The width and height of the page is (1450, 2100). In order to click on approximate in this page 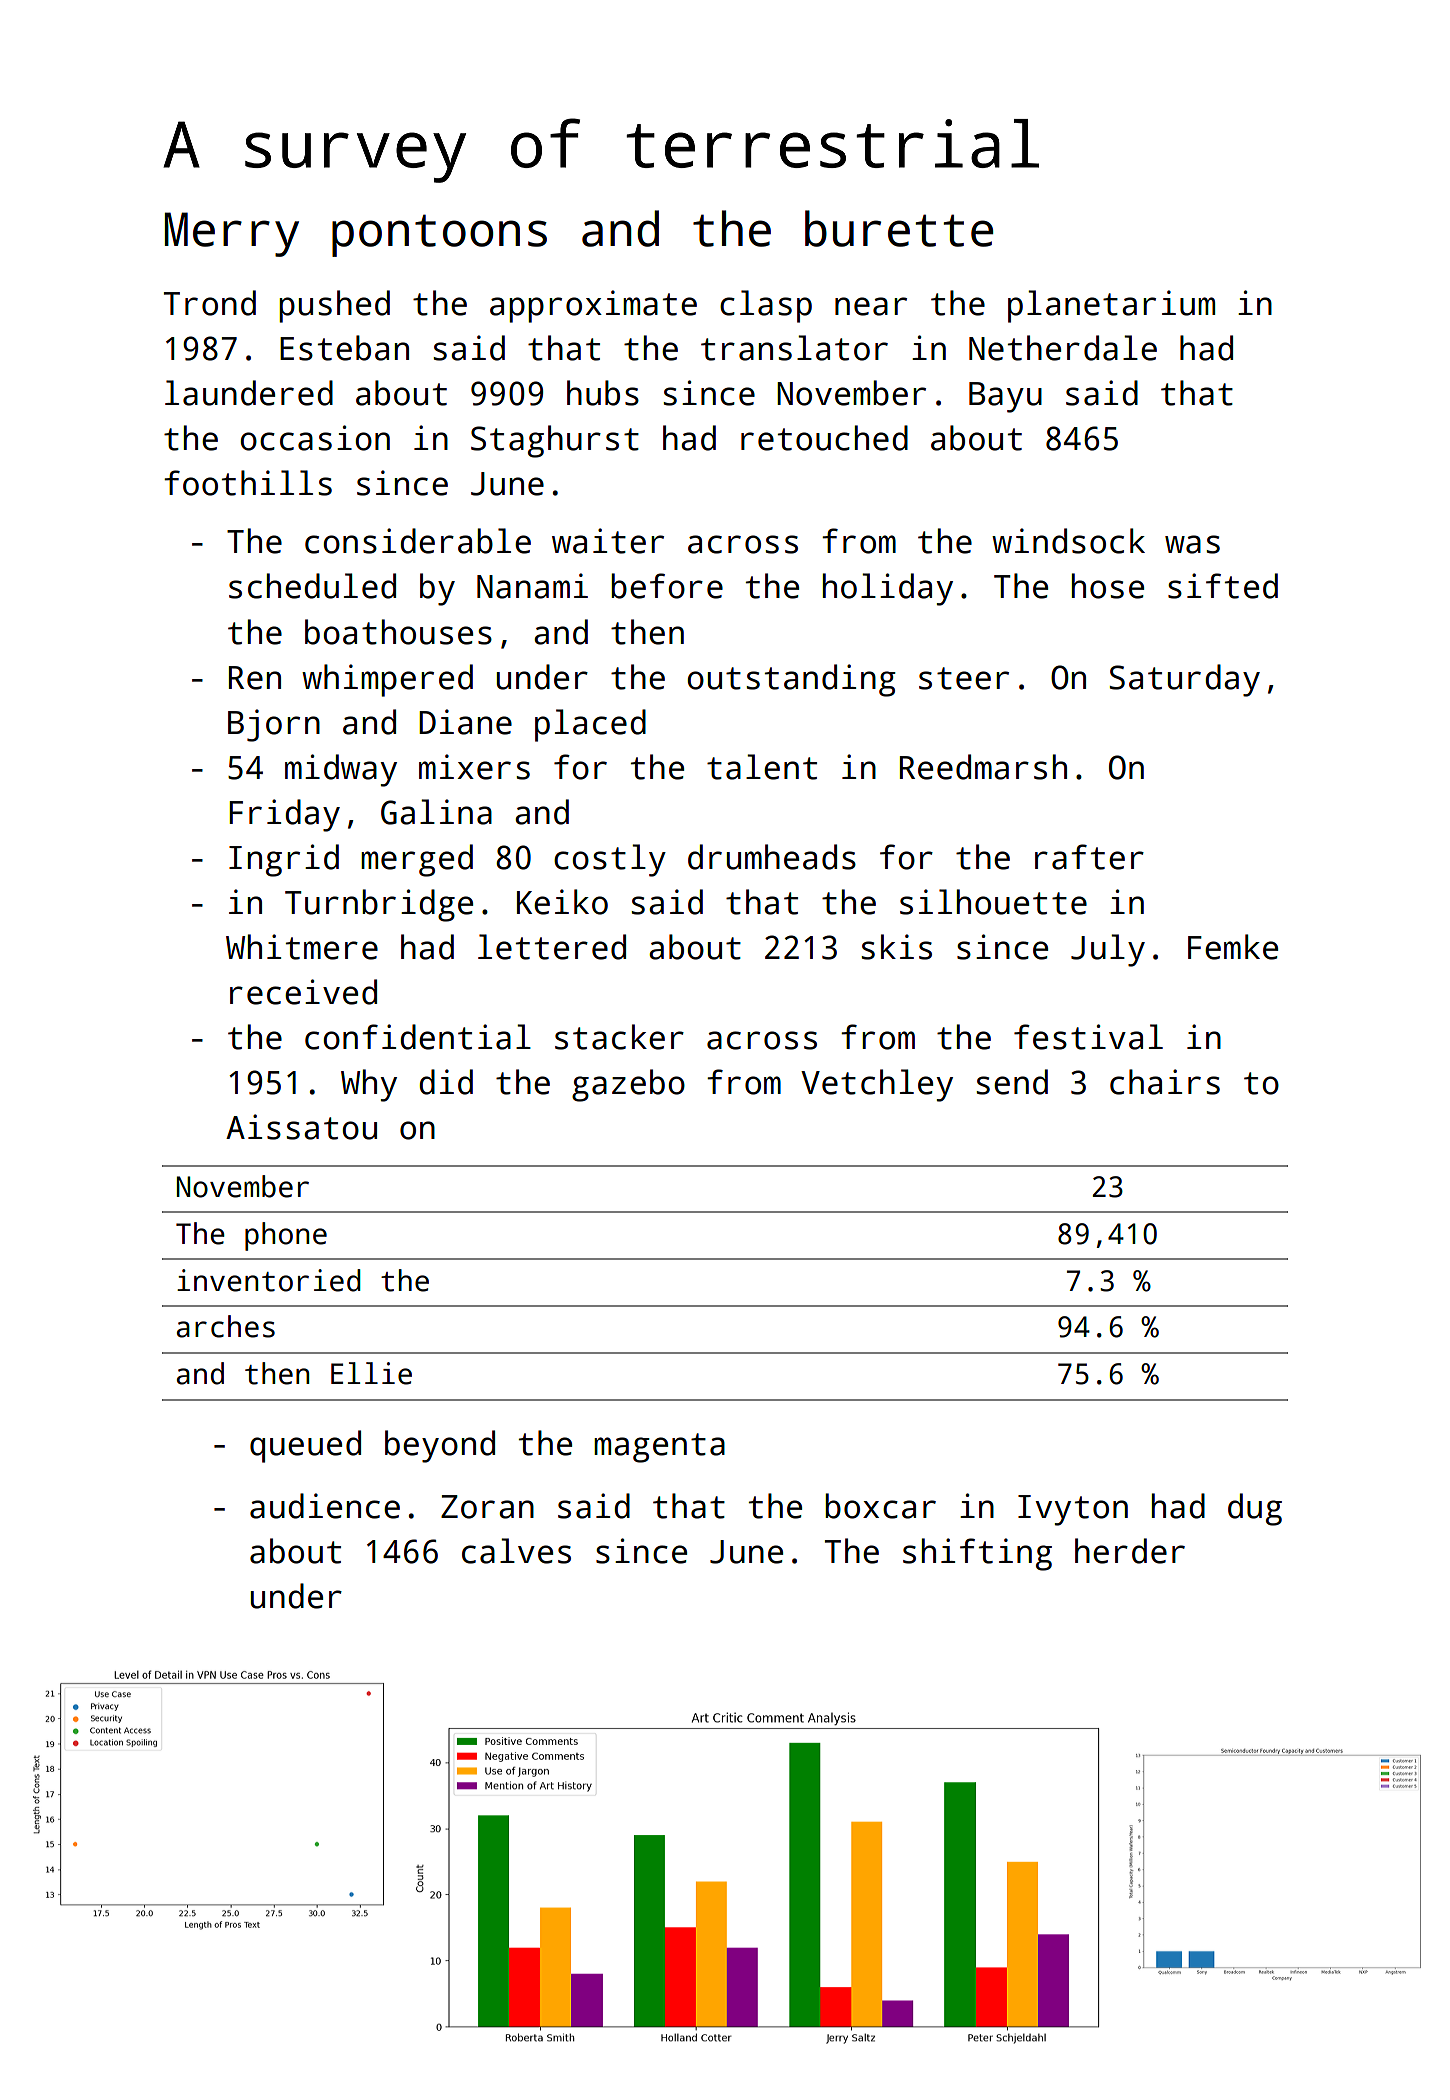, I will do `click(593, 306)`.
